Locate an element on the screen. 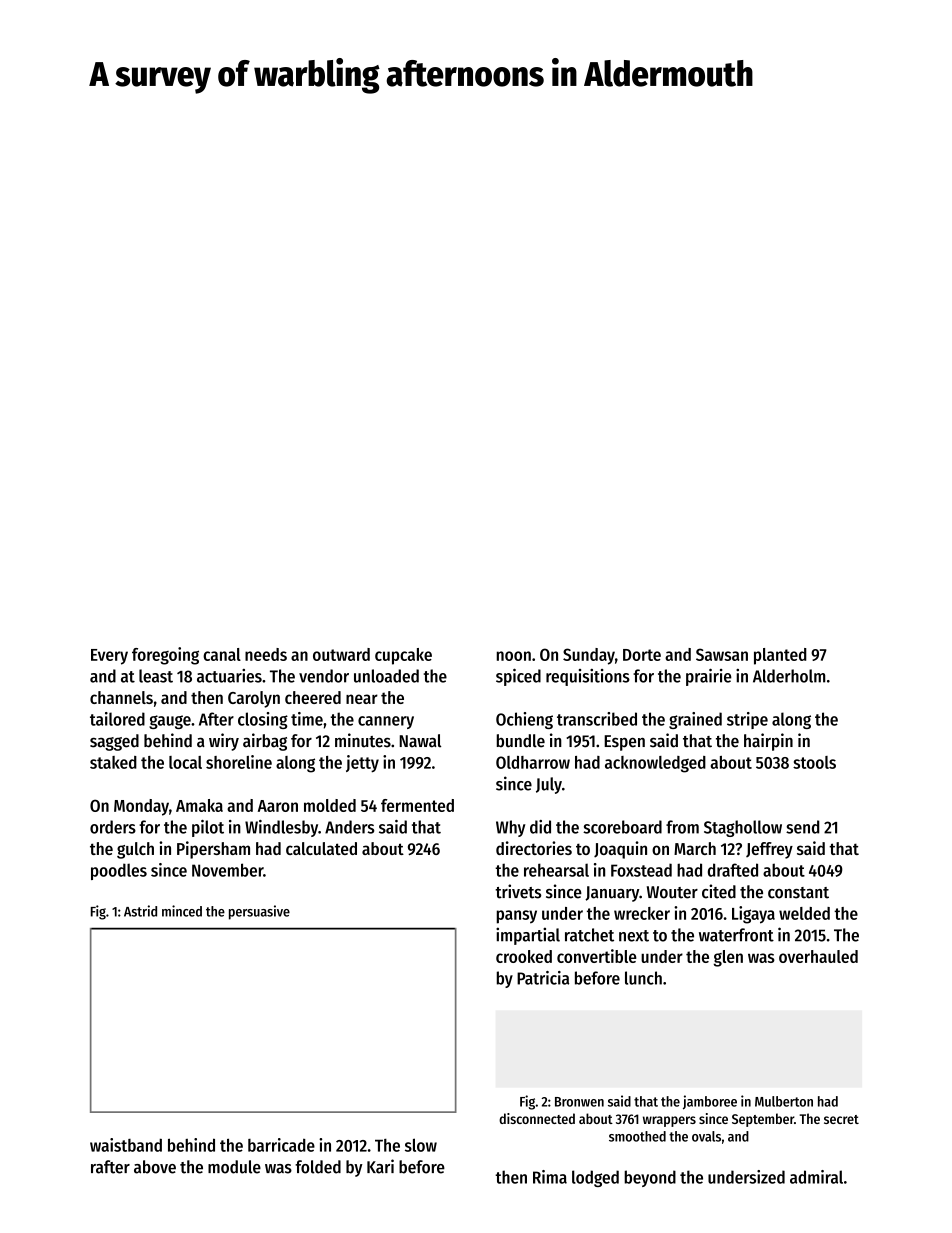 This screenshot has height=1233, width=952. waterfront is located at coordinates (736, 935).
